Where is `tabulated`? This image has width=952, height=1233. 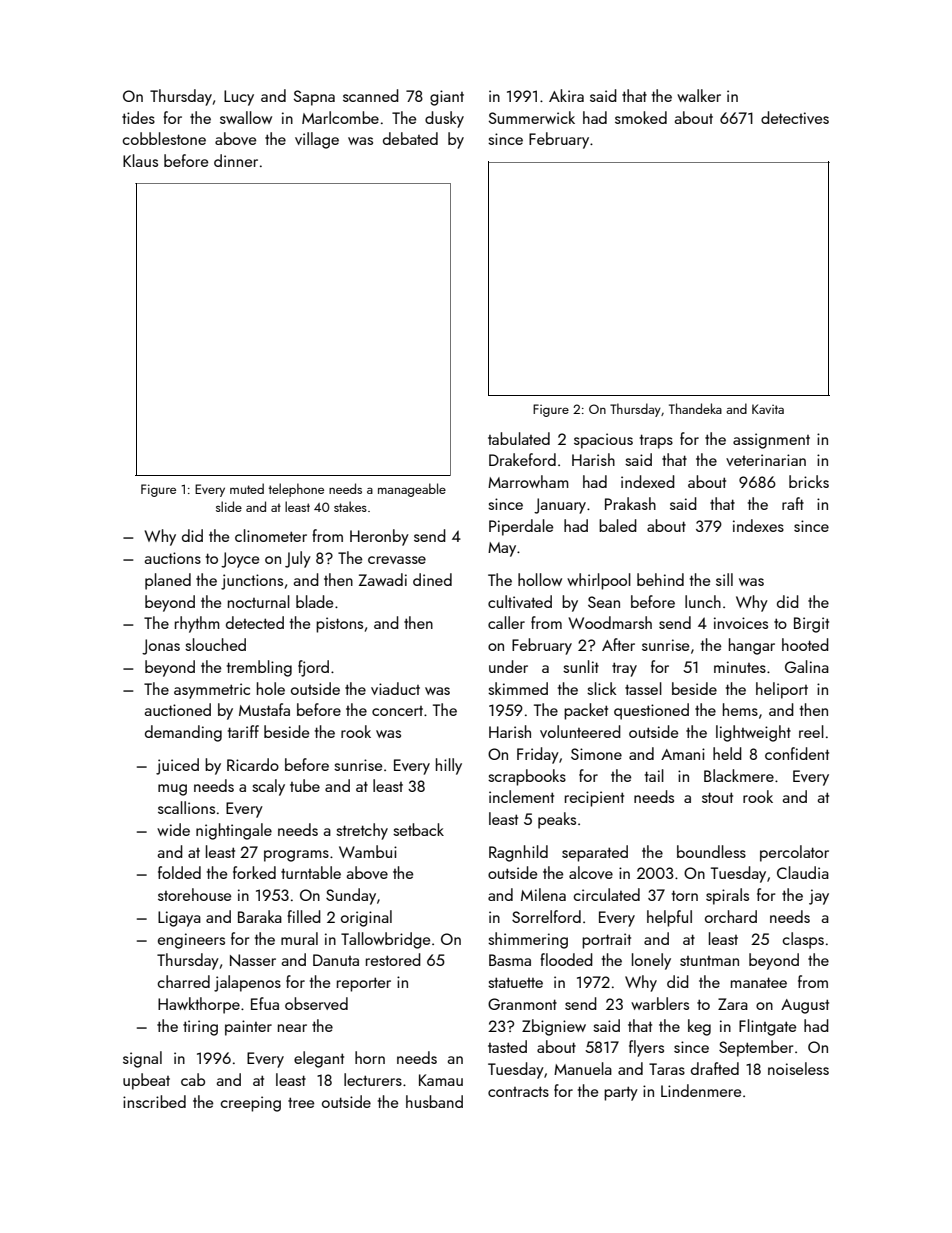 tabulated is located at coordinates (519, 438).
